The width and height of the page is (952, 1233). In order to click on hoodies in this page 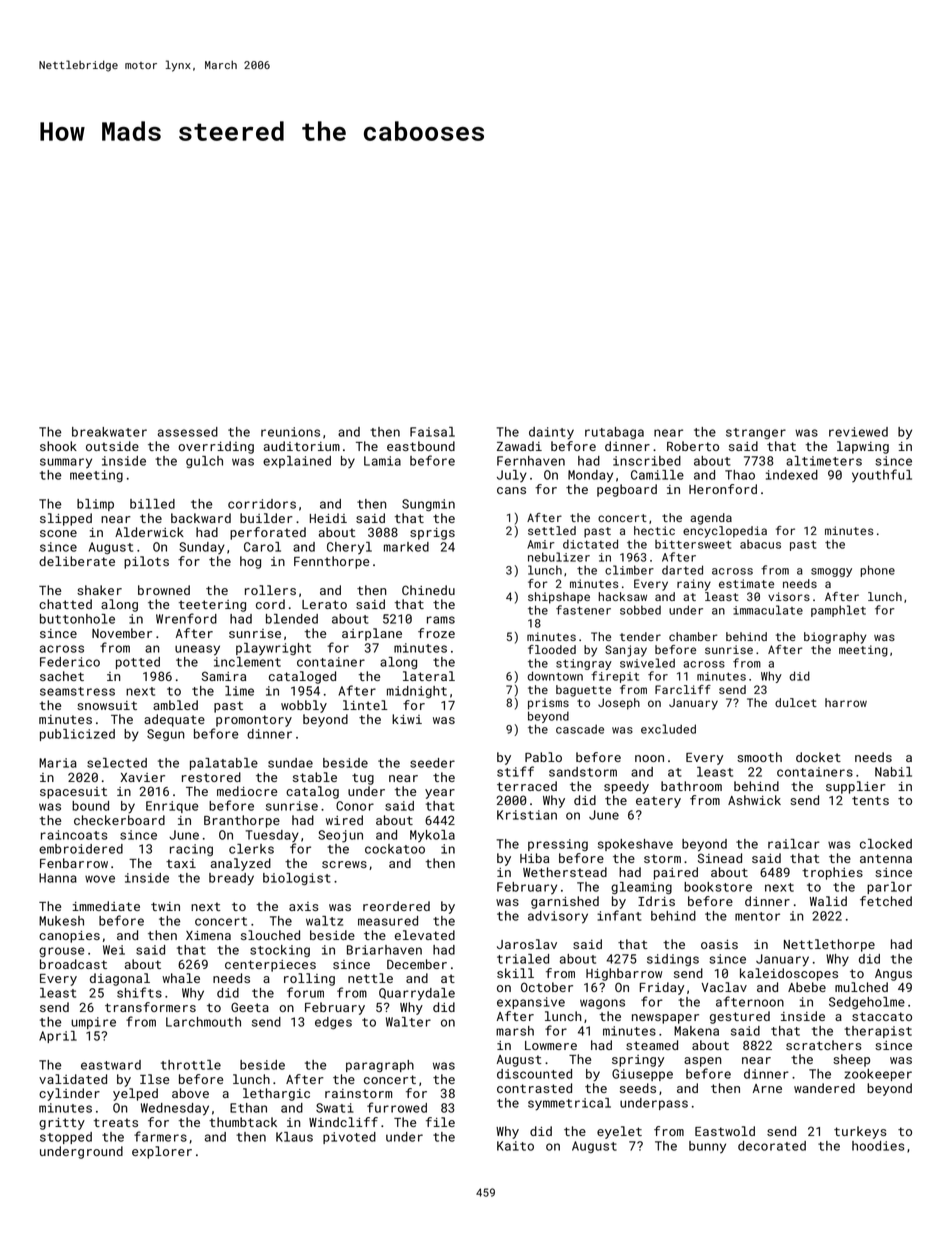, I will do `click(878, 1146)`.
